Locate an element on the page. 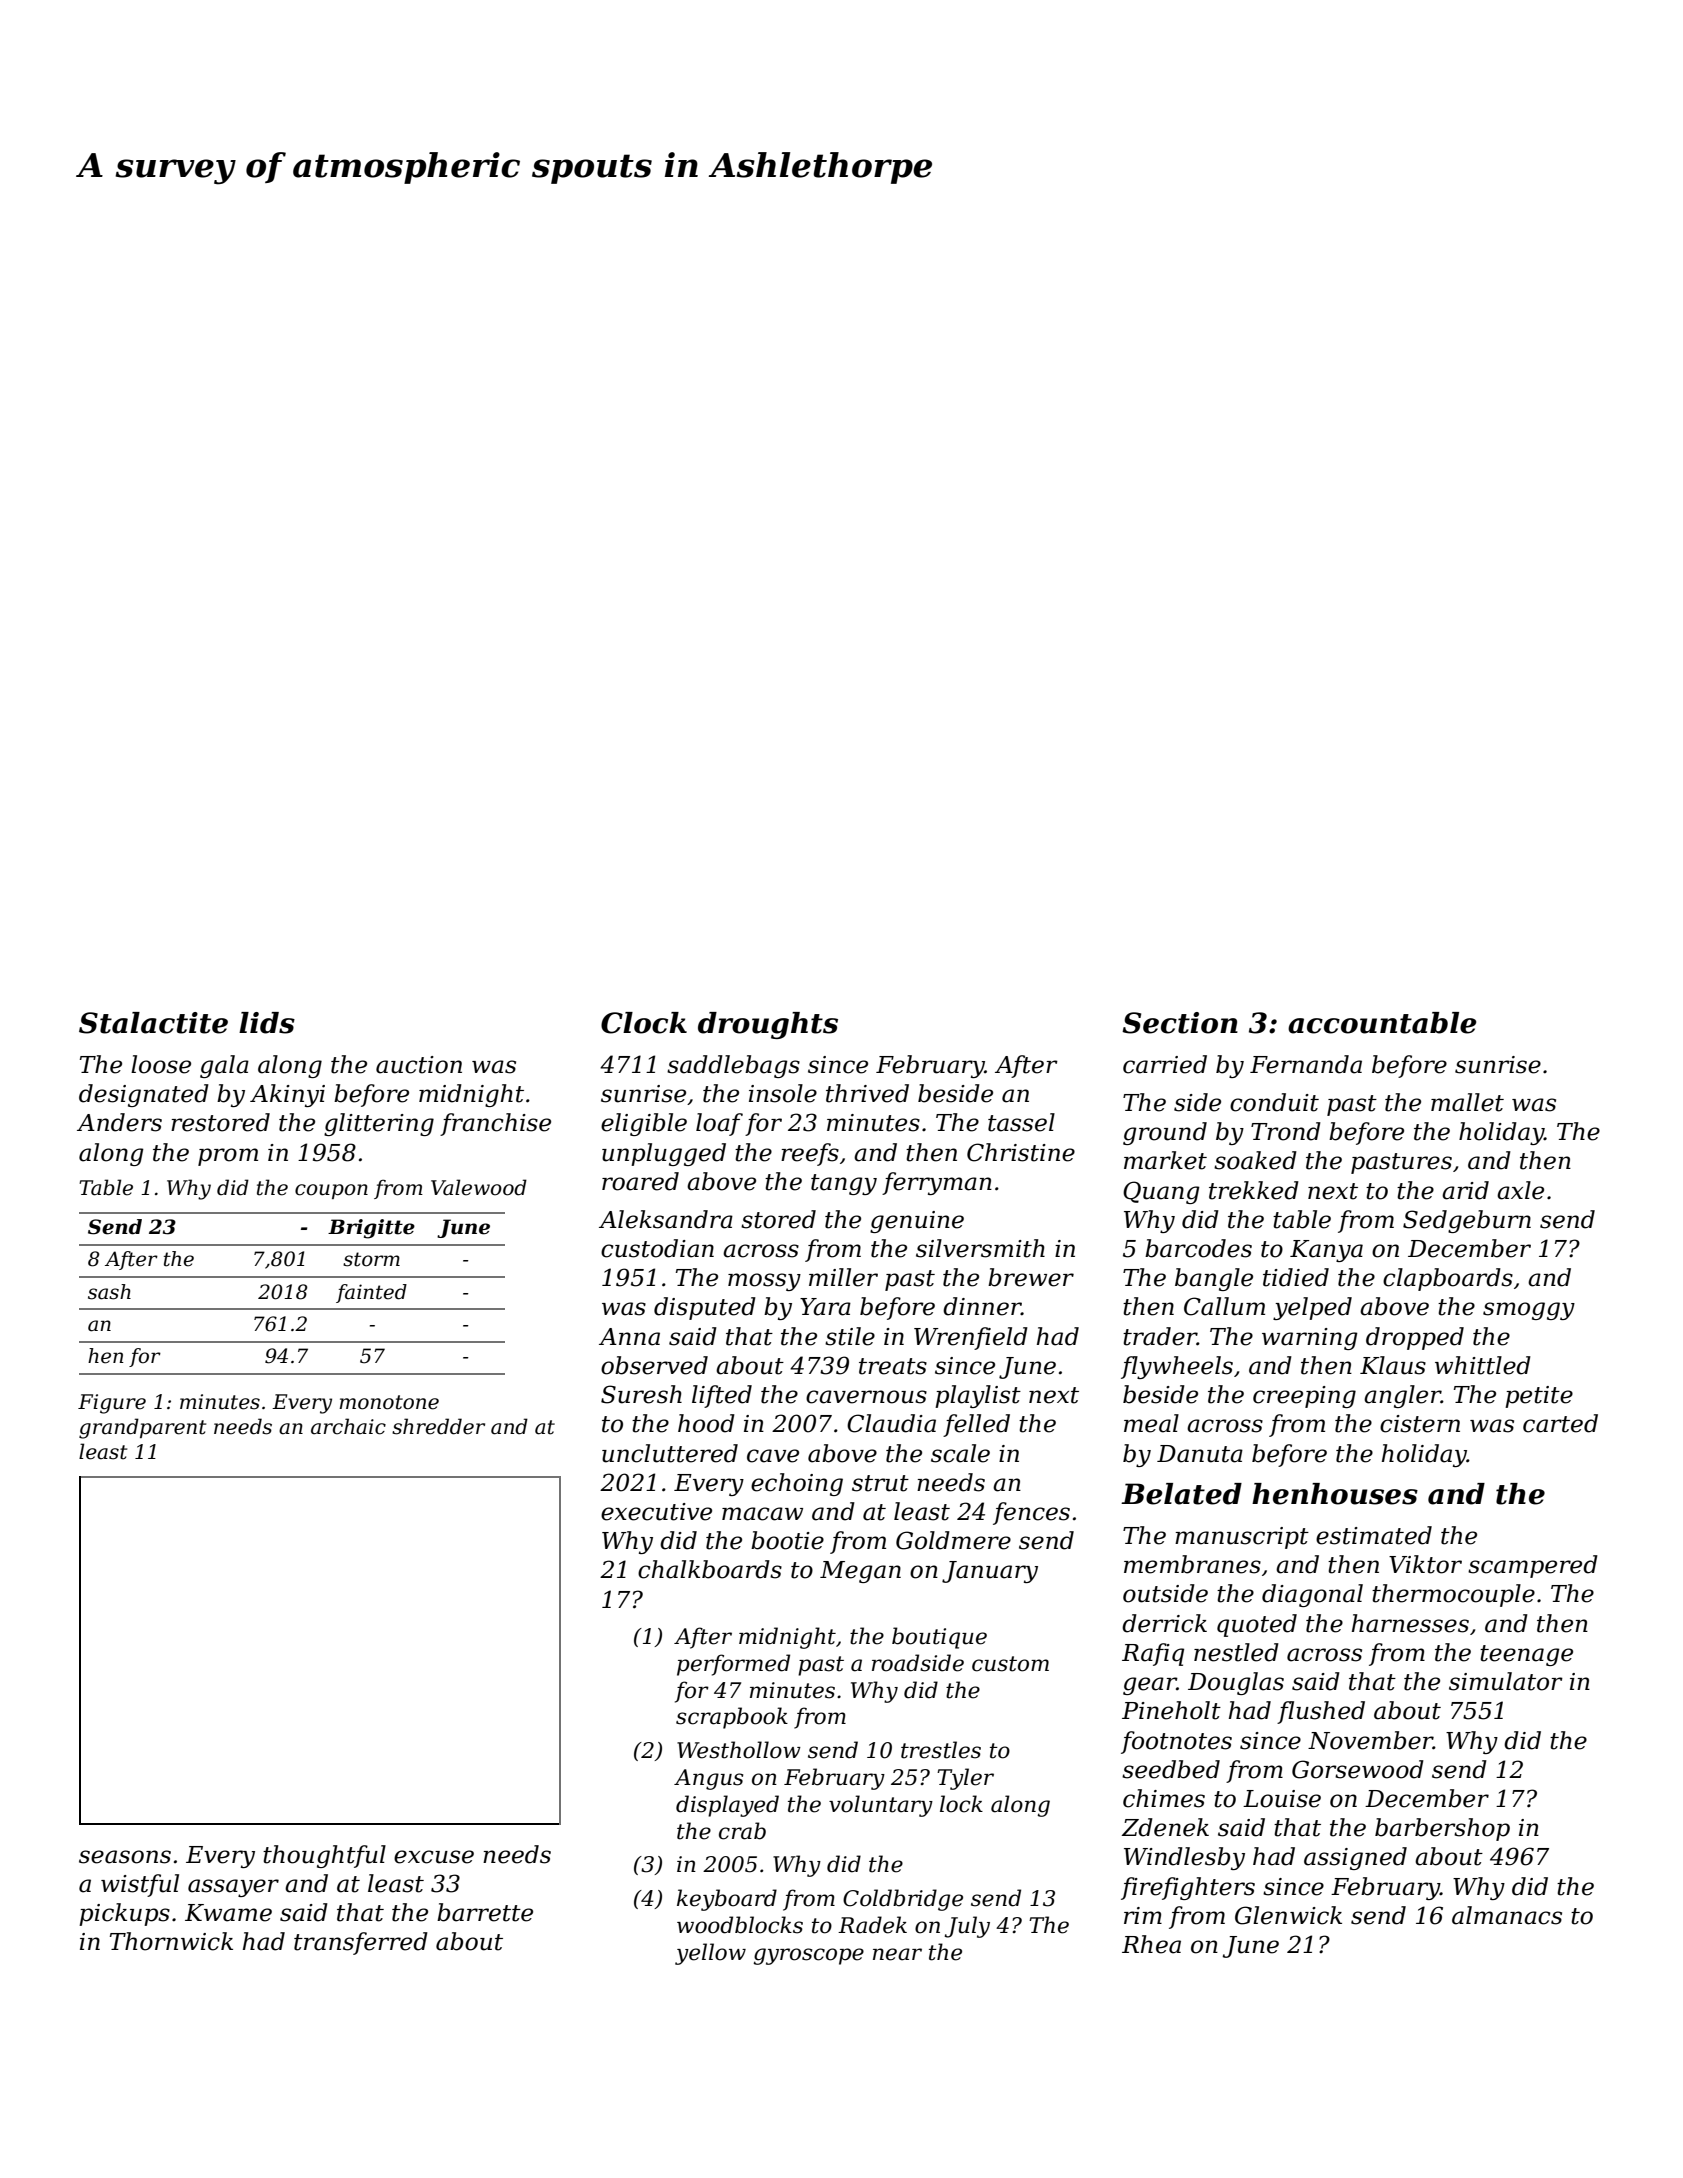 This page has height=2178, width=1683. teenage is located at coordinates (1526, 1655).
